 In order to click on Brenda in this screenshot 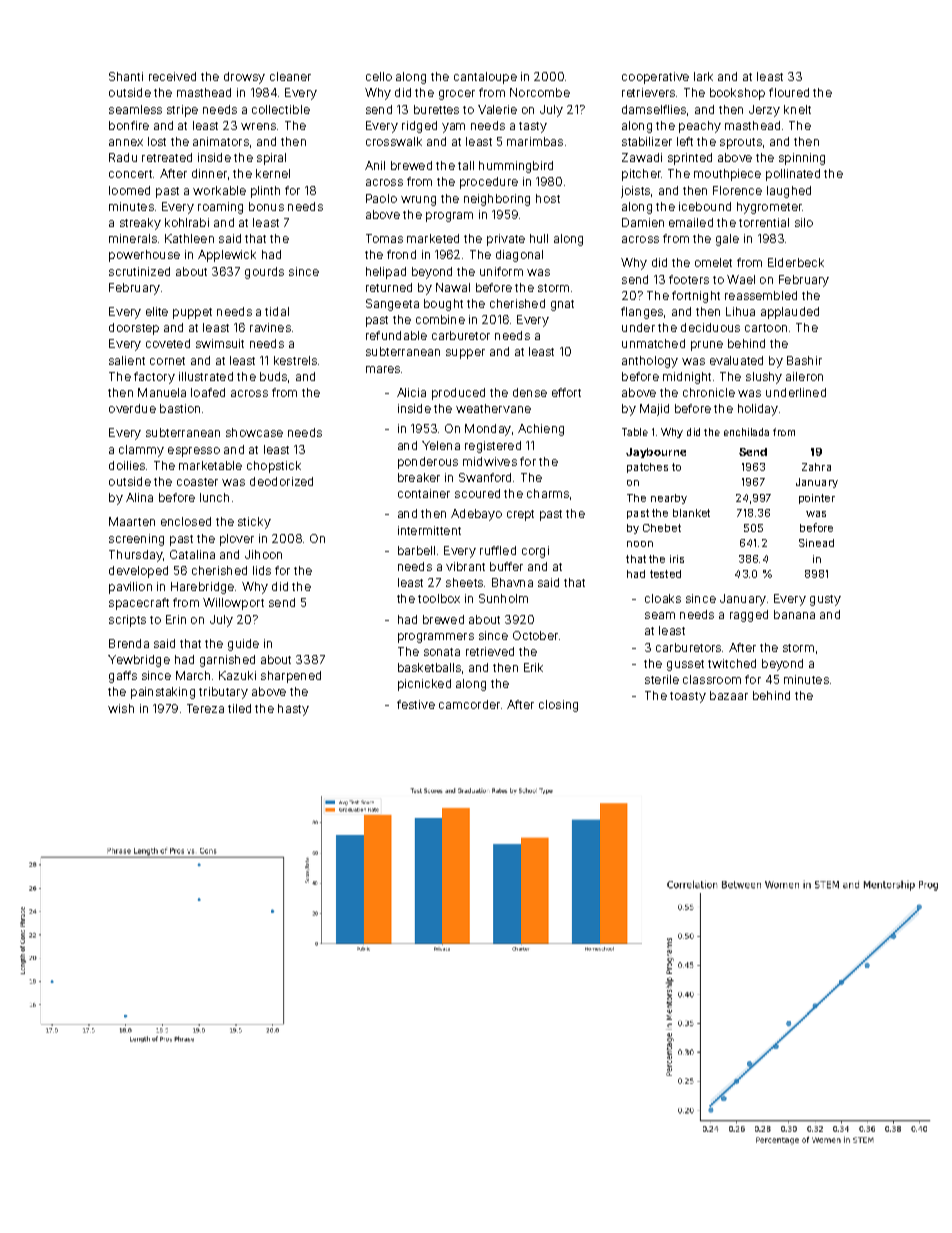, I will do `click(129, 643)`.
